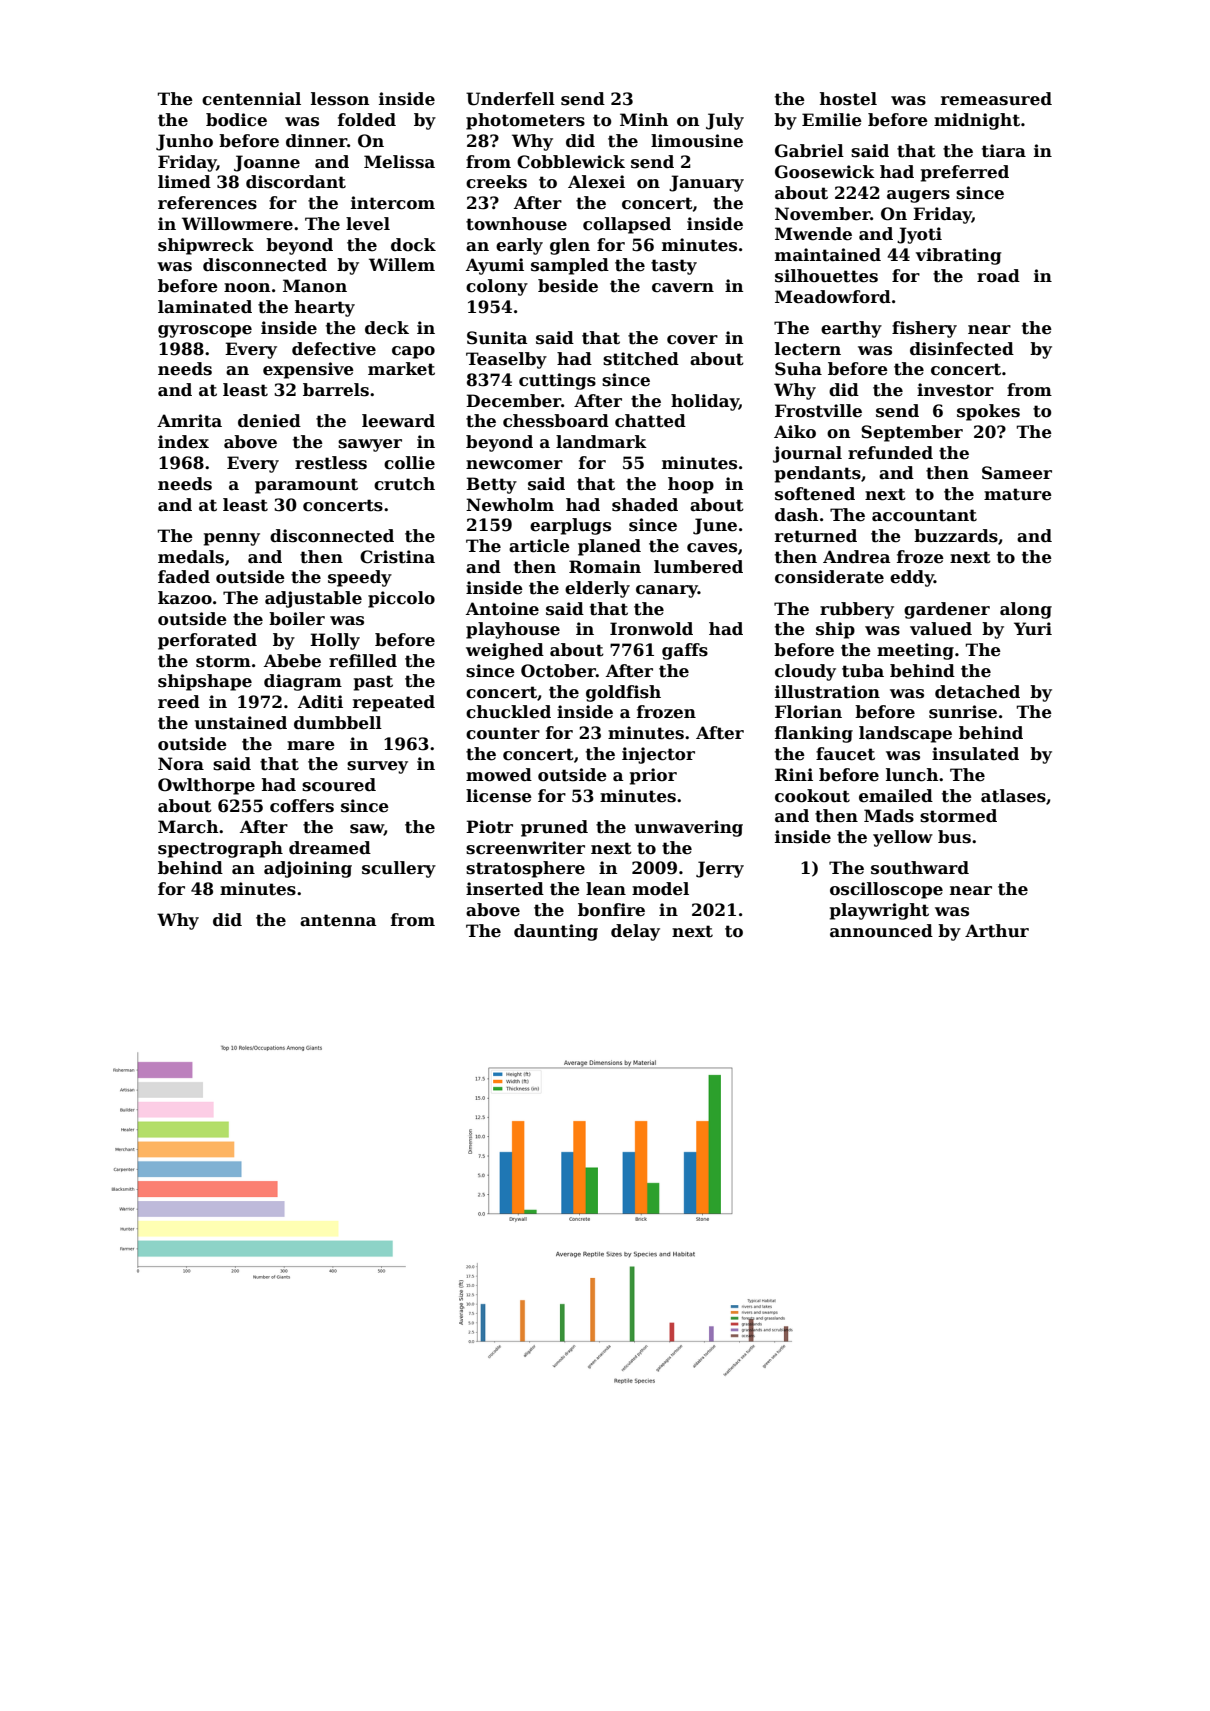  What do you see at coordinates (813, 234) in the screenshot?
I see `Mwende` at bounding box center [813, 234].
